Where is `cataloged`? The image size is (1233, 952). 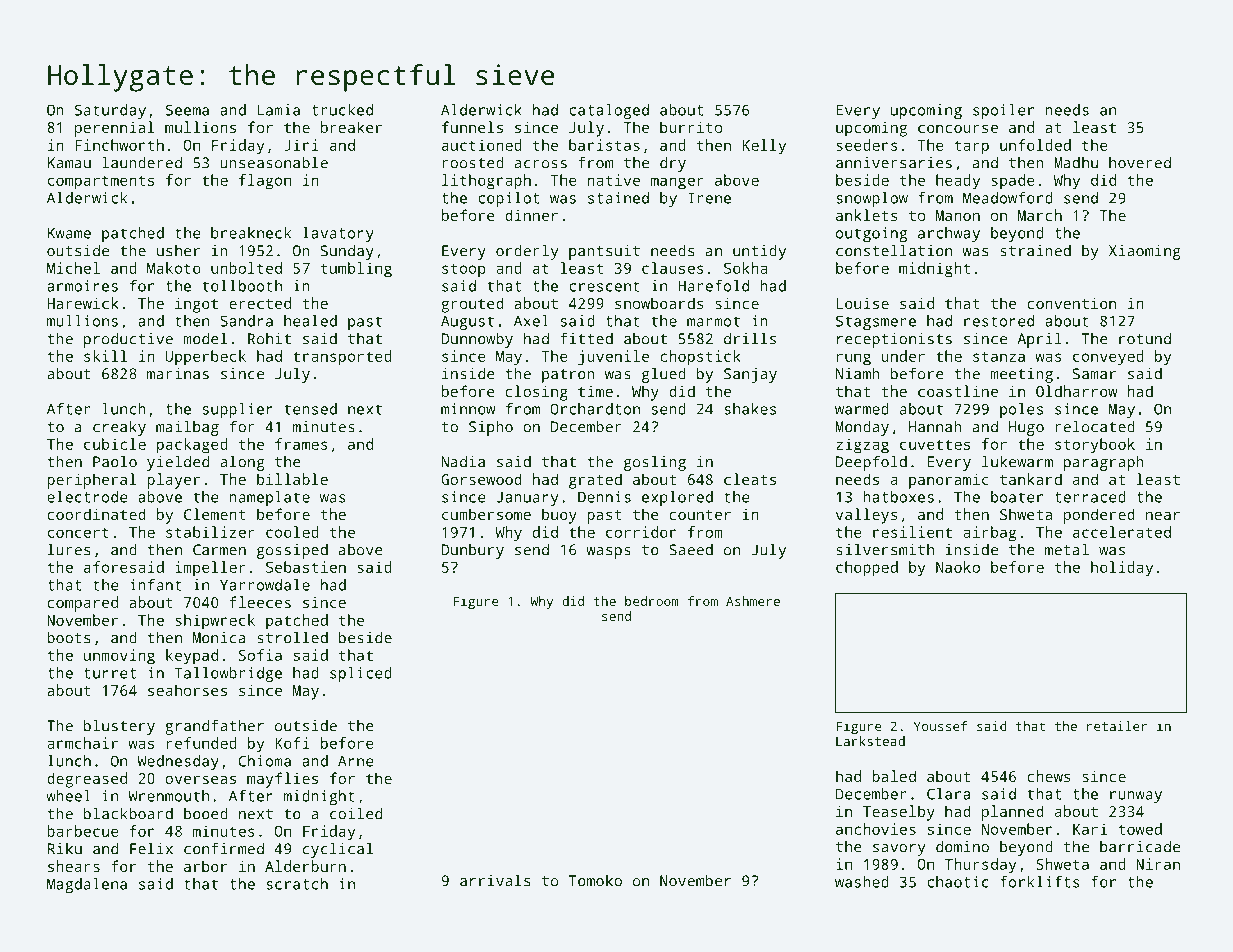
cataloged is located at coordinates (609, 111).
